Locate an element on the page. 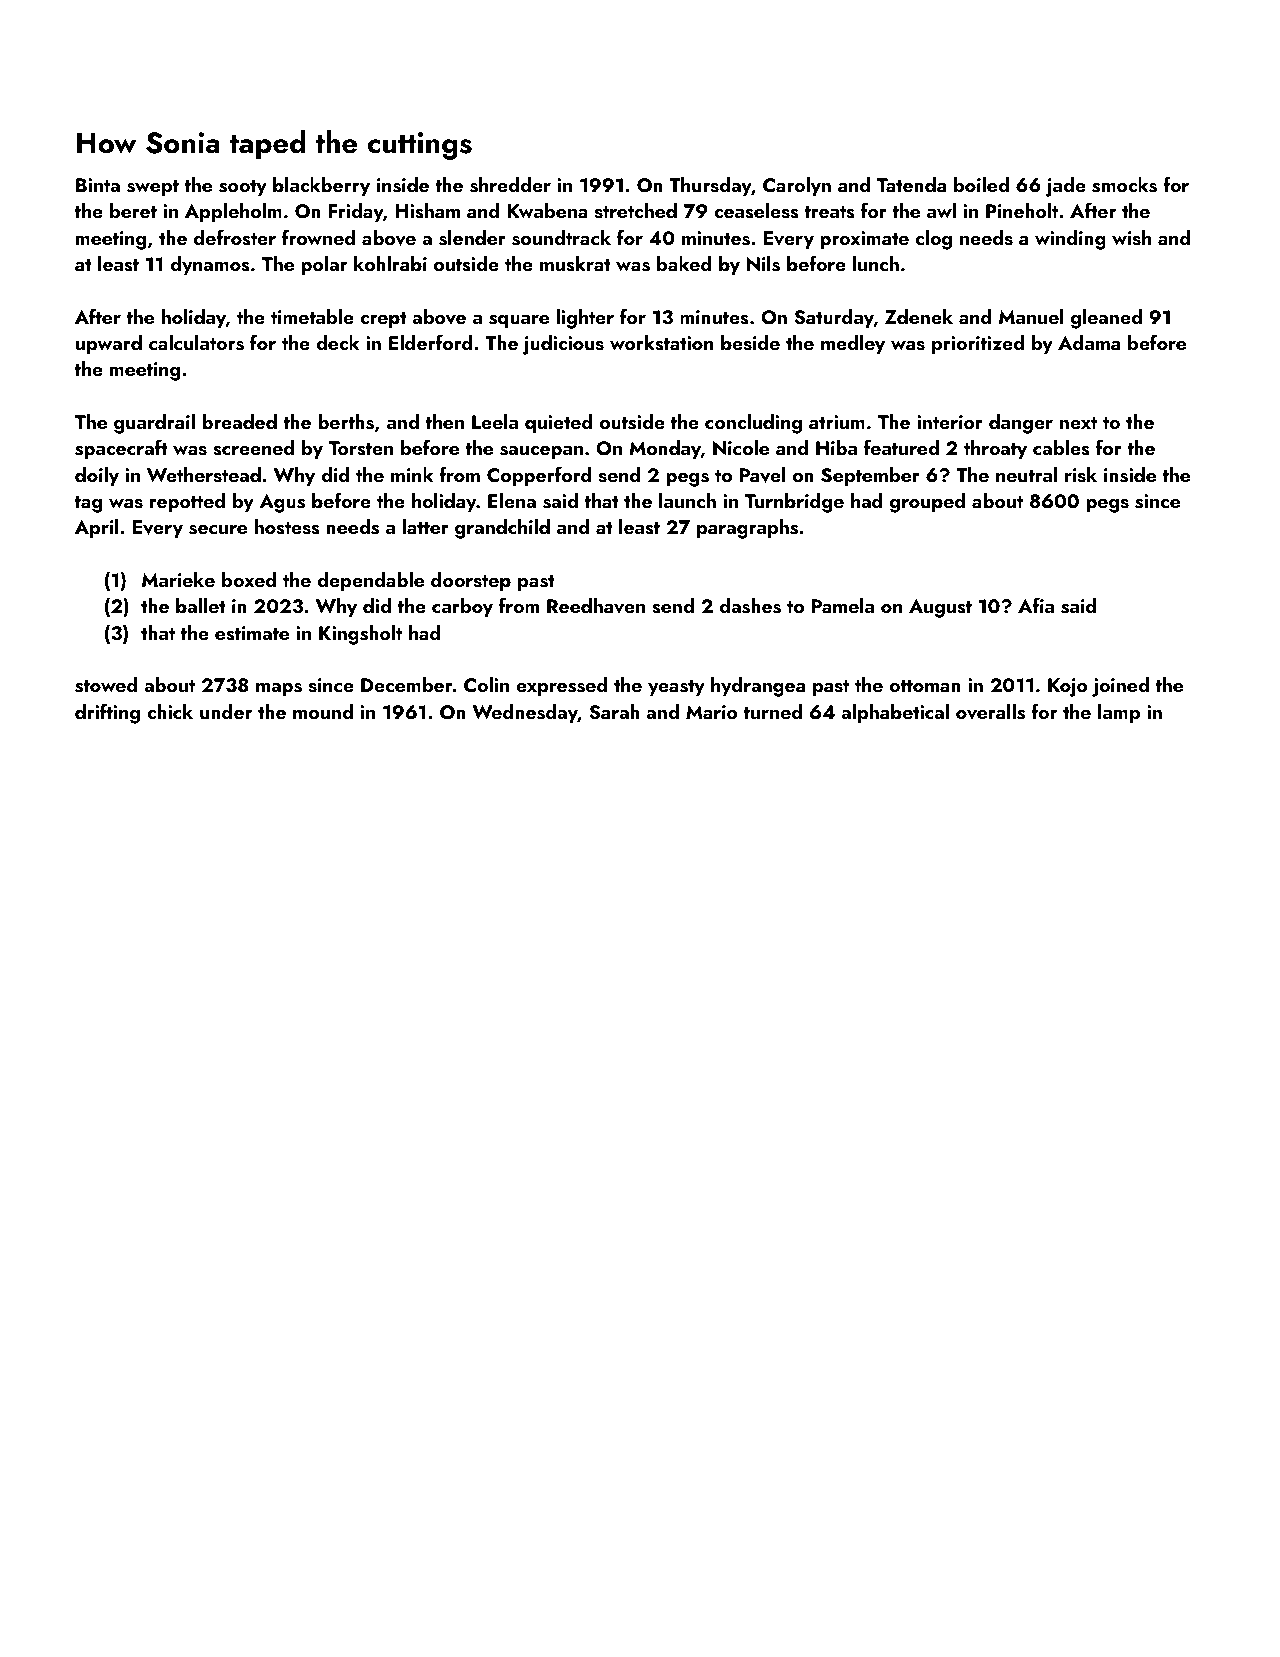 This image has width=1280, height=1657. mound is located at coordinates (323, 711).
